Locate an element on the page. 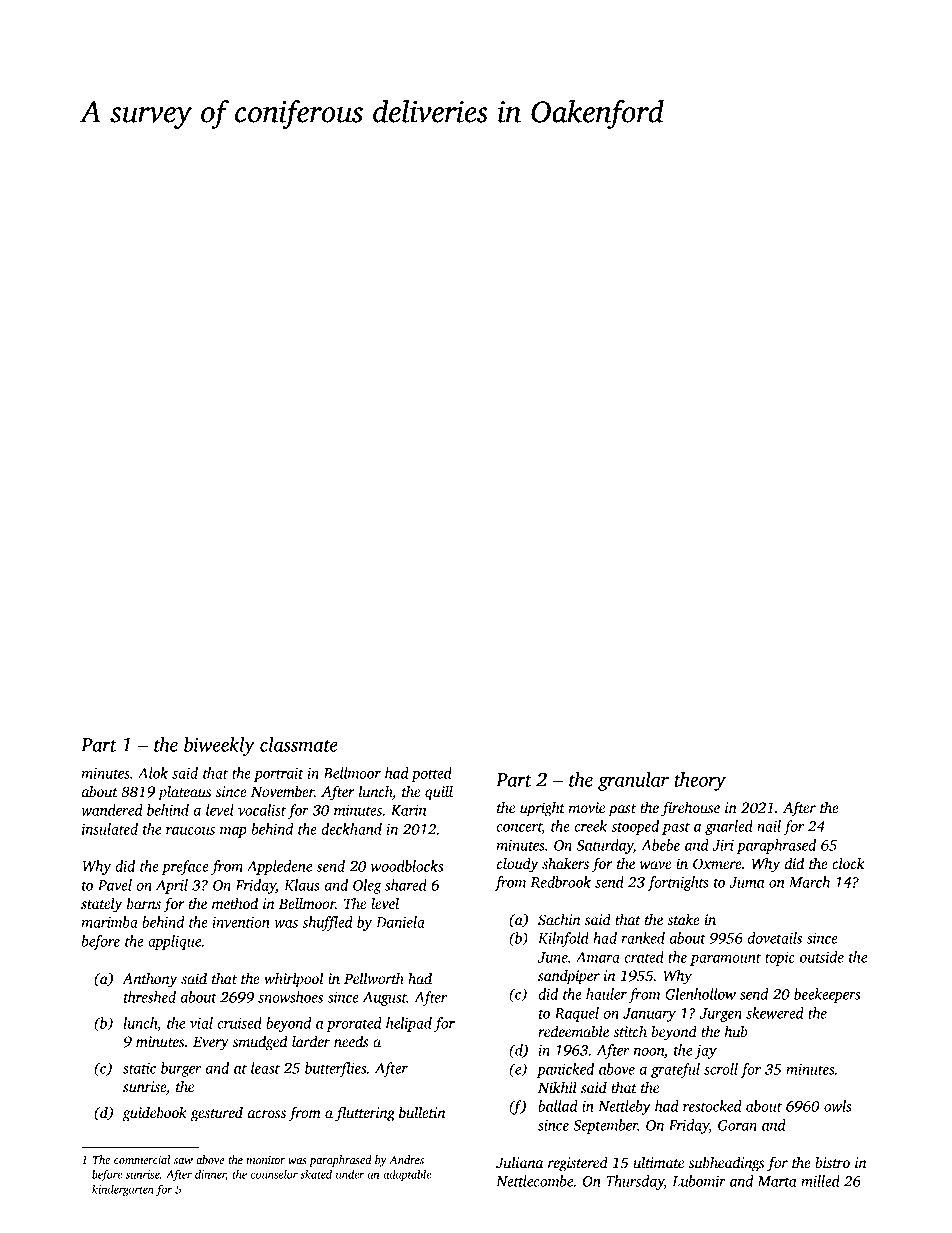 Image resolution: width=952 pixels, height=1233 pixels. bistro is located at coordinates (832, 1162).
